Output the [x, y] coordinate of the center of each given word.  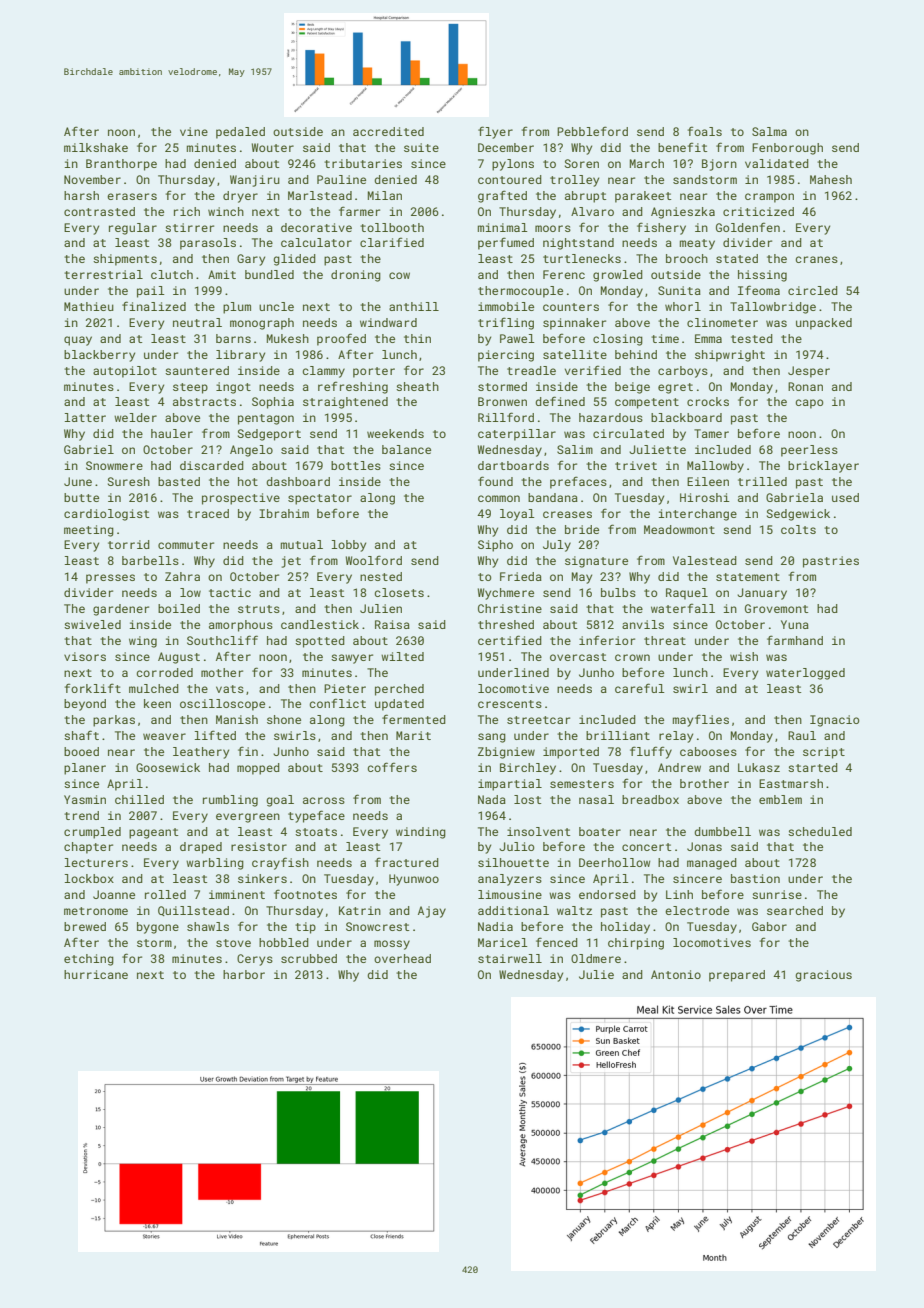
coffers [392, 767]
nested [381, 576]
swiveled [92, 624]
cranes [817, 259]
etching [89, 960]
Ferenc [564, 274]
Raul [802, 735]
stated [737, 258]
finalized [154, 306]
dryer [240, 197]
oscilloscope [222, 705]
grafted [502, 196]
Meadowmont [679, 529]
